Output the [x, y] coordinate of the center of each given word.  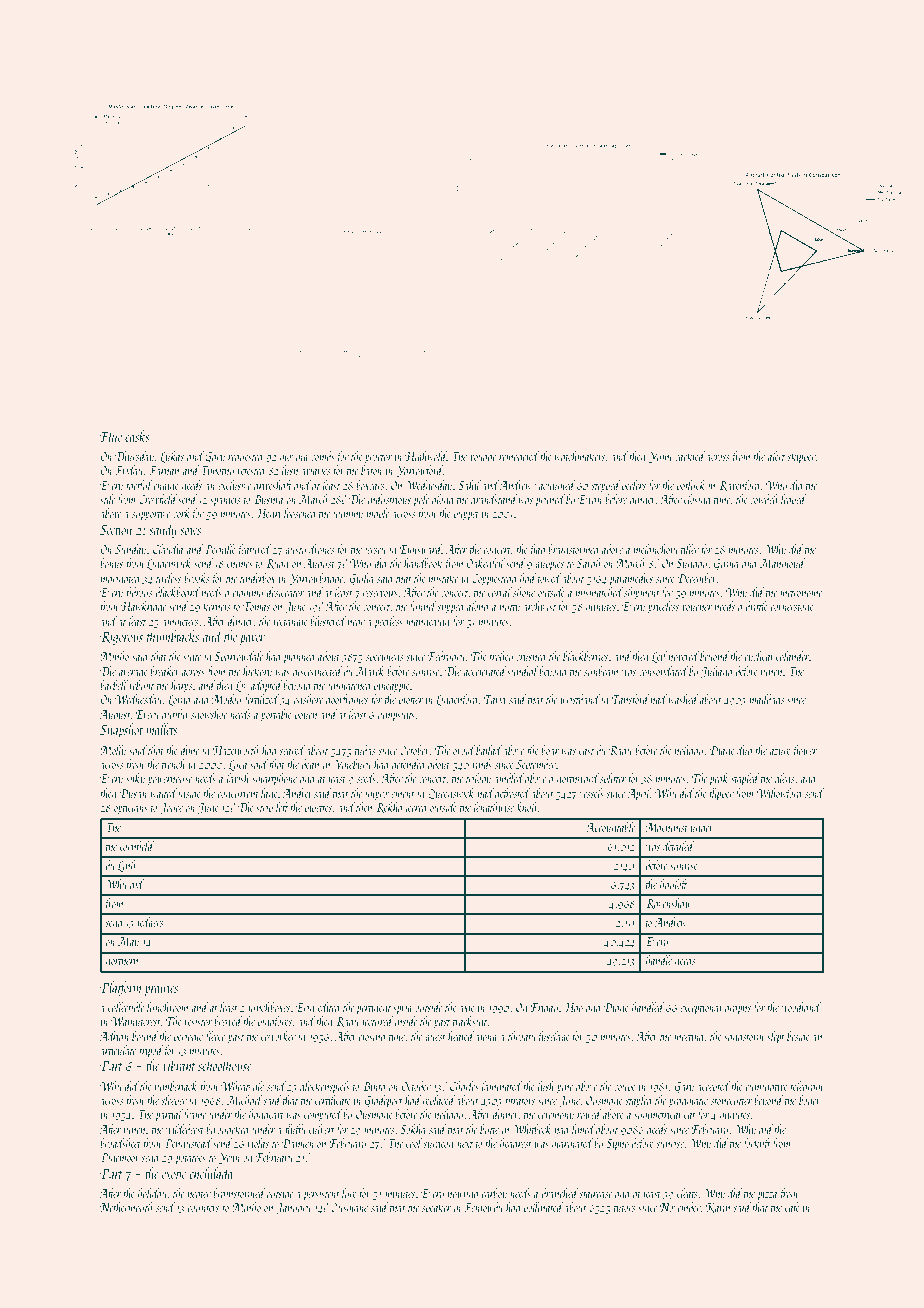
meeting [689, 1038]
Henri [268, 513]
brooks [197, 578]
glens [785, 779]
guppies [549, 565]
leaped [794, 500]
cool [414, 1143]
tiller [690, 549]
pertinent [373, 1009]
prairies [161, 989]
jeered [416, 808]
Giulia [362, 579]
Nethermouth [126, 1207]
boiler [810, 1100]
